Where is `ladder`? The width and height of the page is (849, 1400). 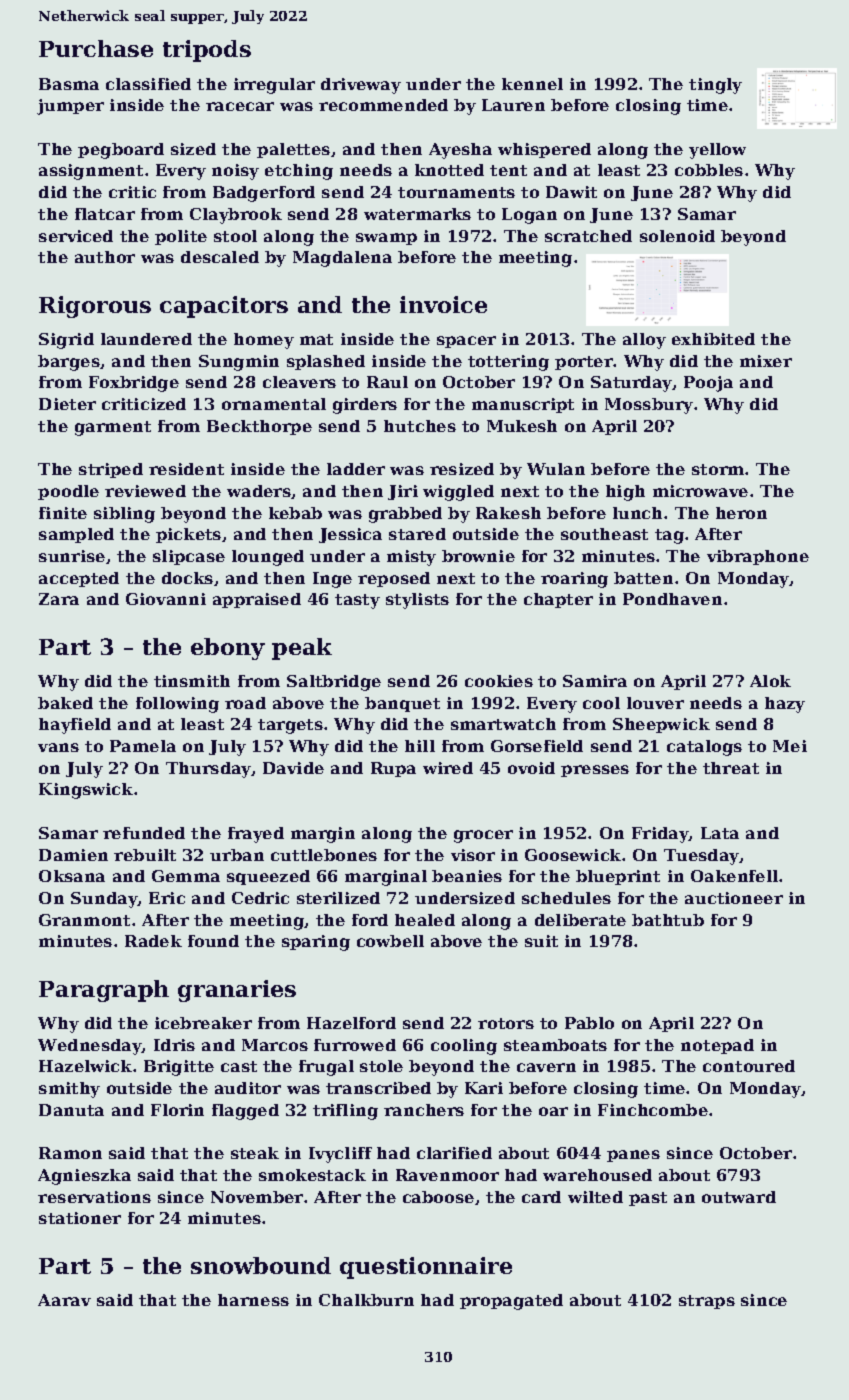 ladder is located at coordinates (356, 469).
